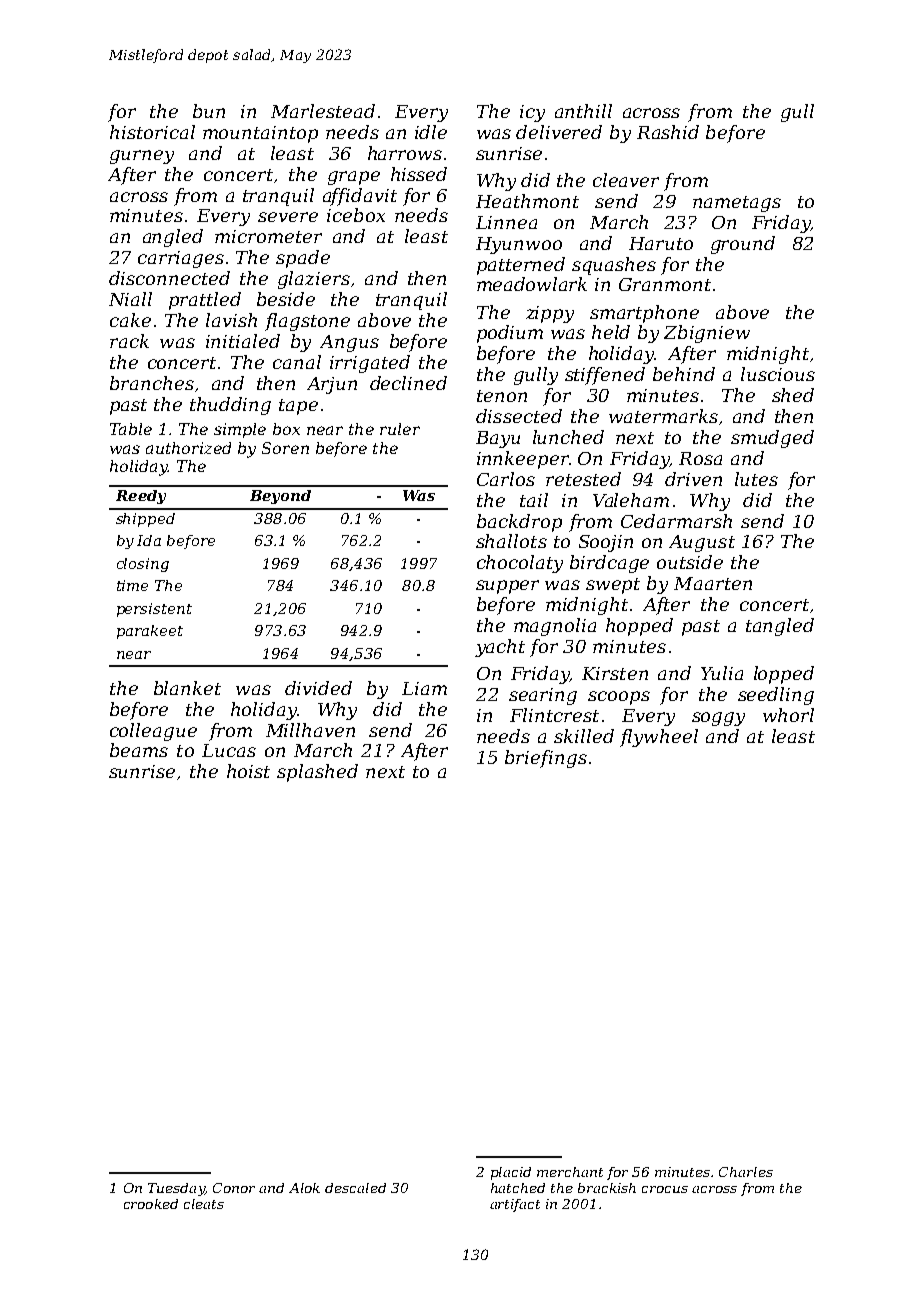 This page has height=1311, width=924. Describe the element at coordinates (323, 111) in the page. I see `Marlestead` at that location.
